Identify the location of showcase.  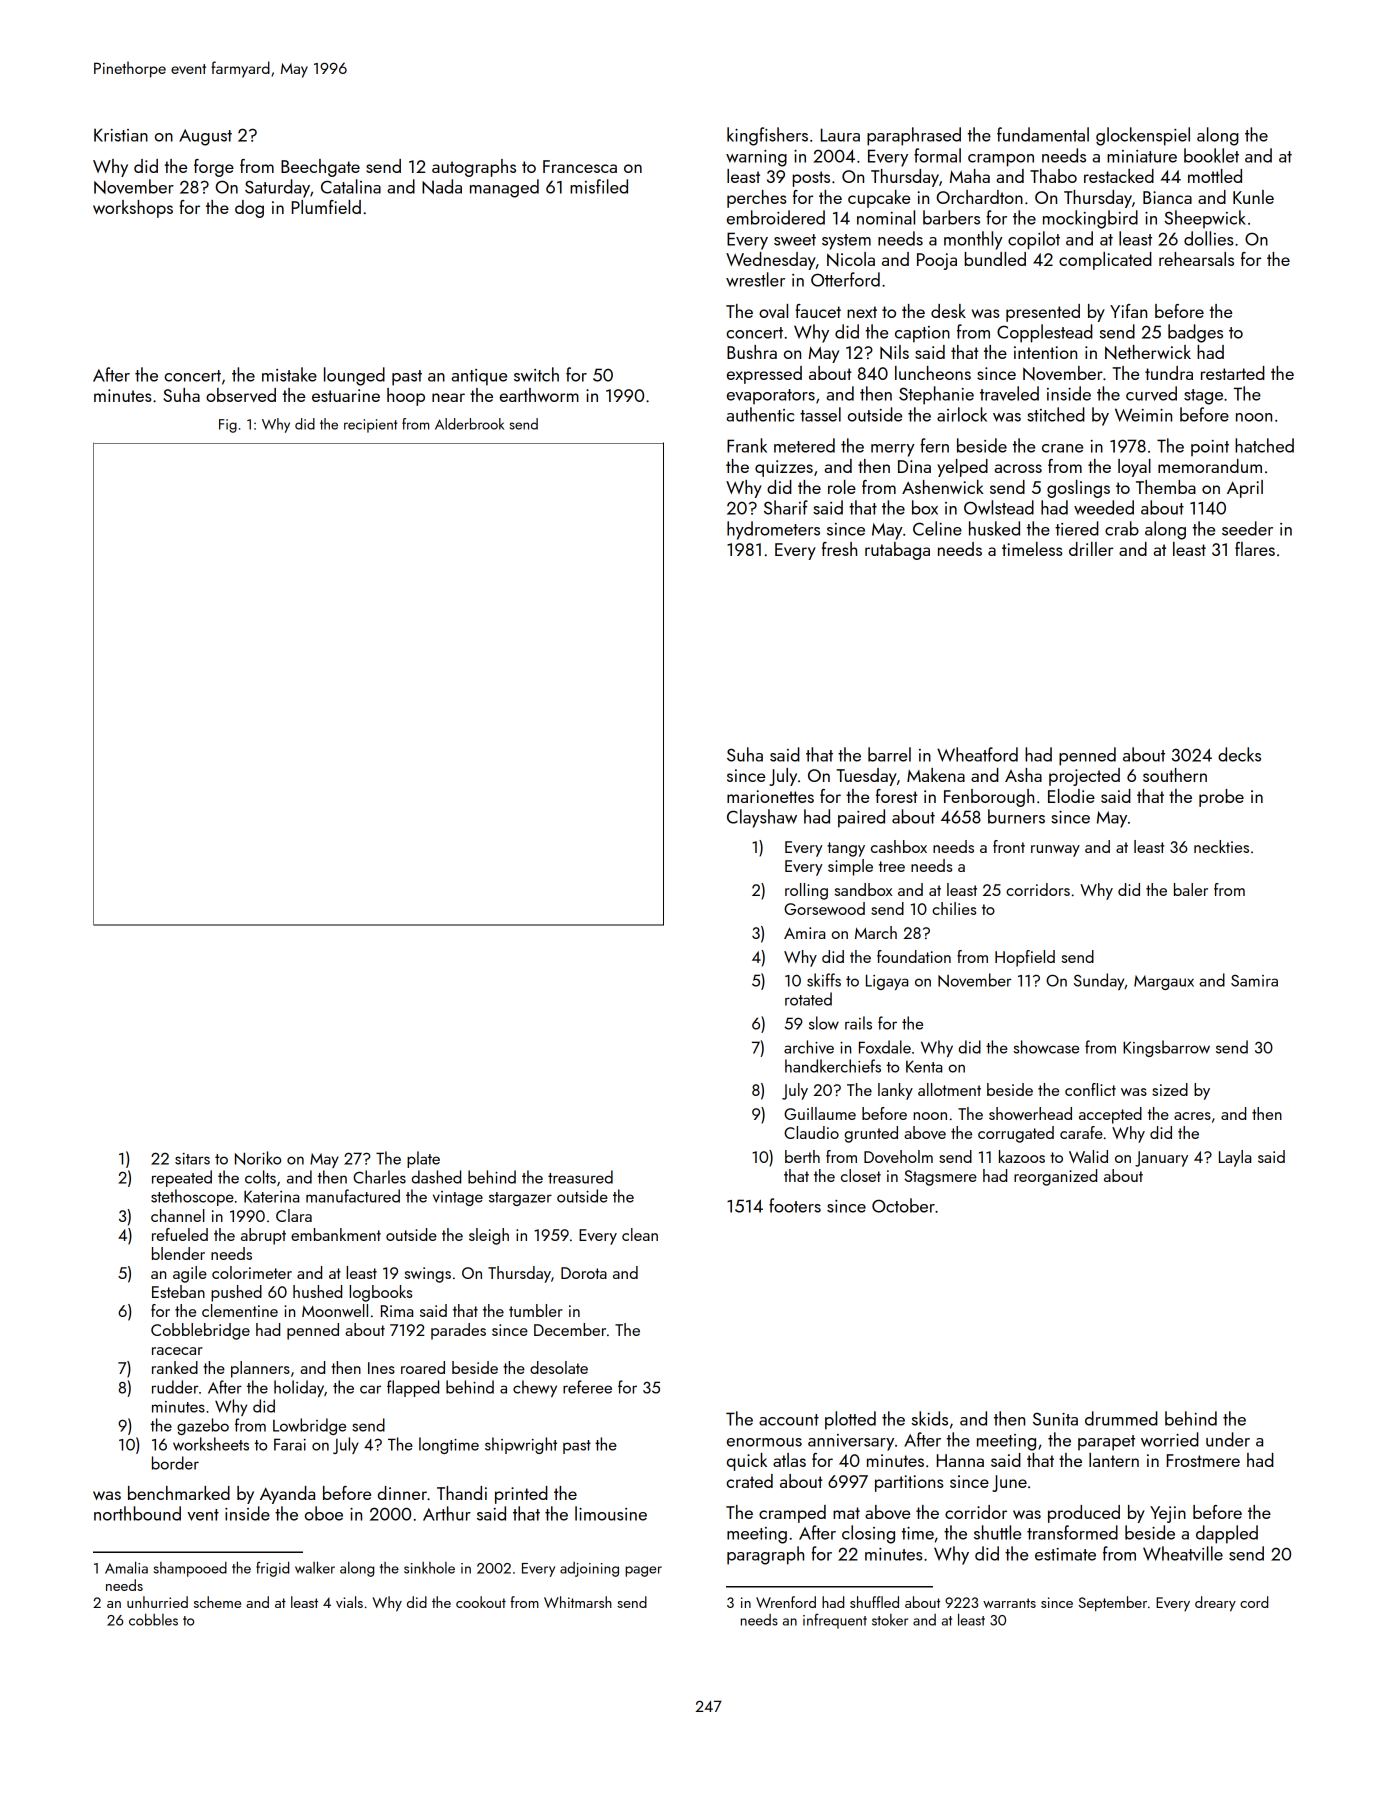
(1046, 1047).
